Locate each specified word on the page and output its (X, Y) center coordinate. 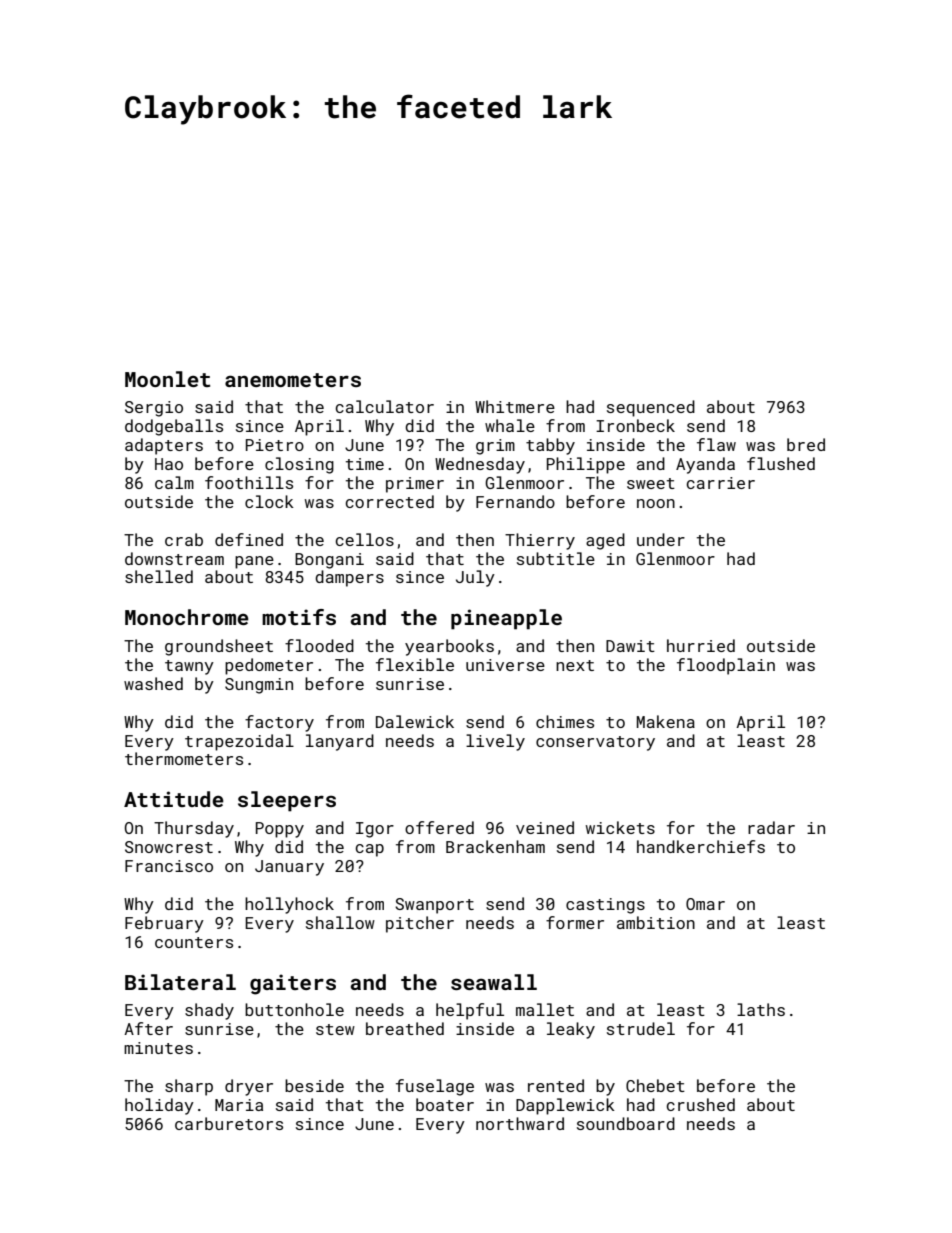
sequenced (651, 408)
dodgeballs (174, 427)
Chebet (655, 1085)
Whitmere (515, 406)
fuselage (435, 1087)
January (289, 868)
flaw (716, 444)
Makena (666, 721)
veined (545, 827)
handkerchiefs (701, 846)
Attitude (174, 799)
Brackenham (495, 846)
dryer (249, 1087)
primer (415, 485)
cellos (364, 539)
